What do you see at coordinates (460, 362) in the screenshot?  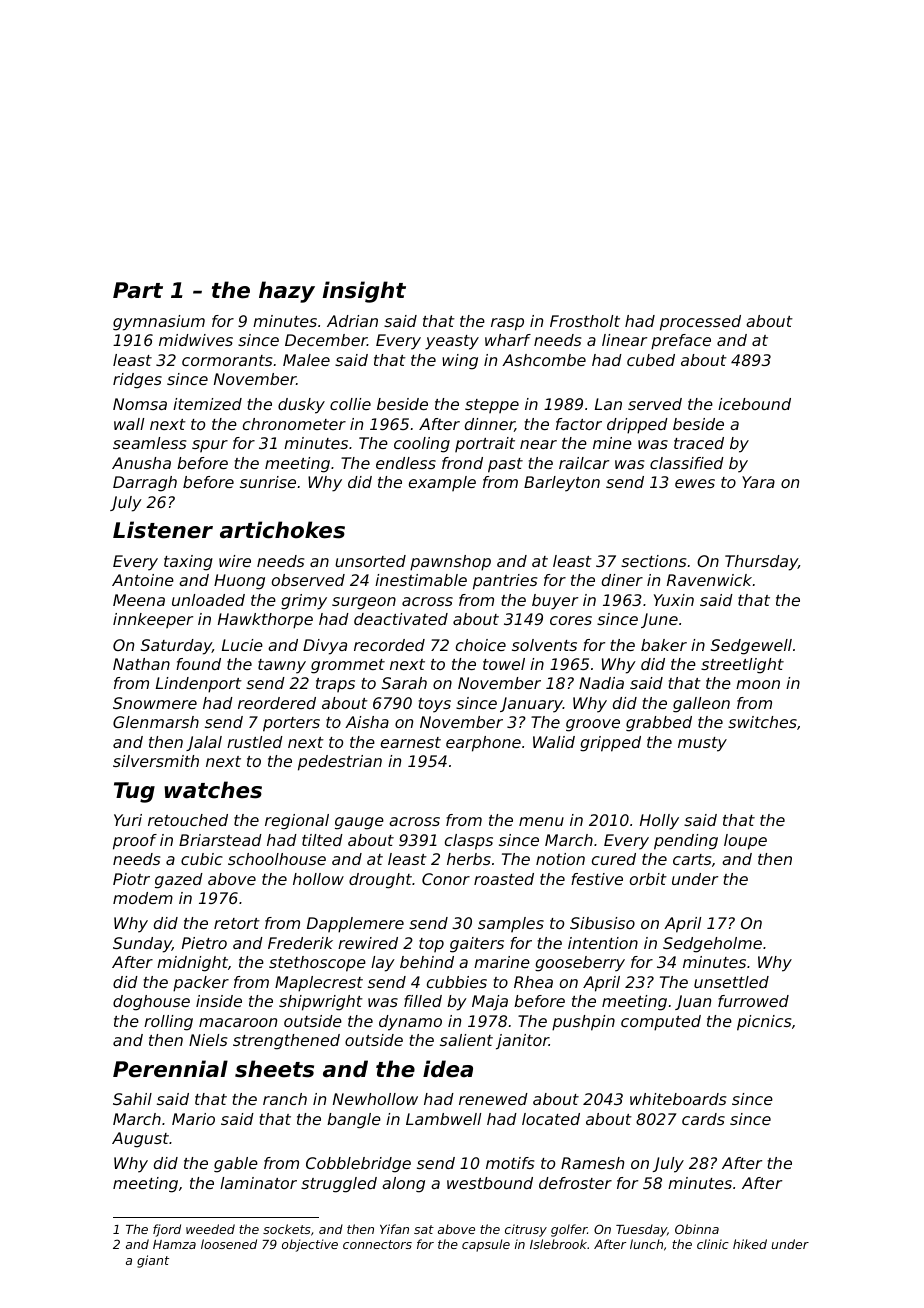 I see `wing` at bounding box center [460, 362].
